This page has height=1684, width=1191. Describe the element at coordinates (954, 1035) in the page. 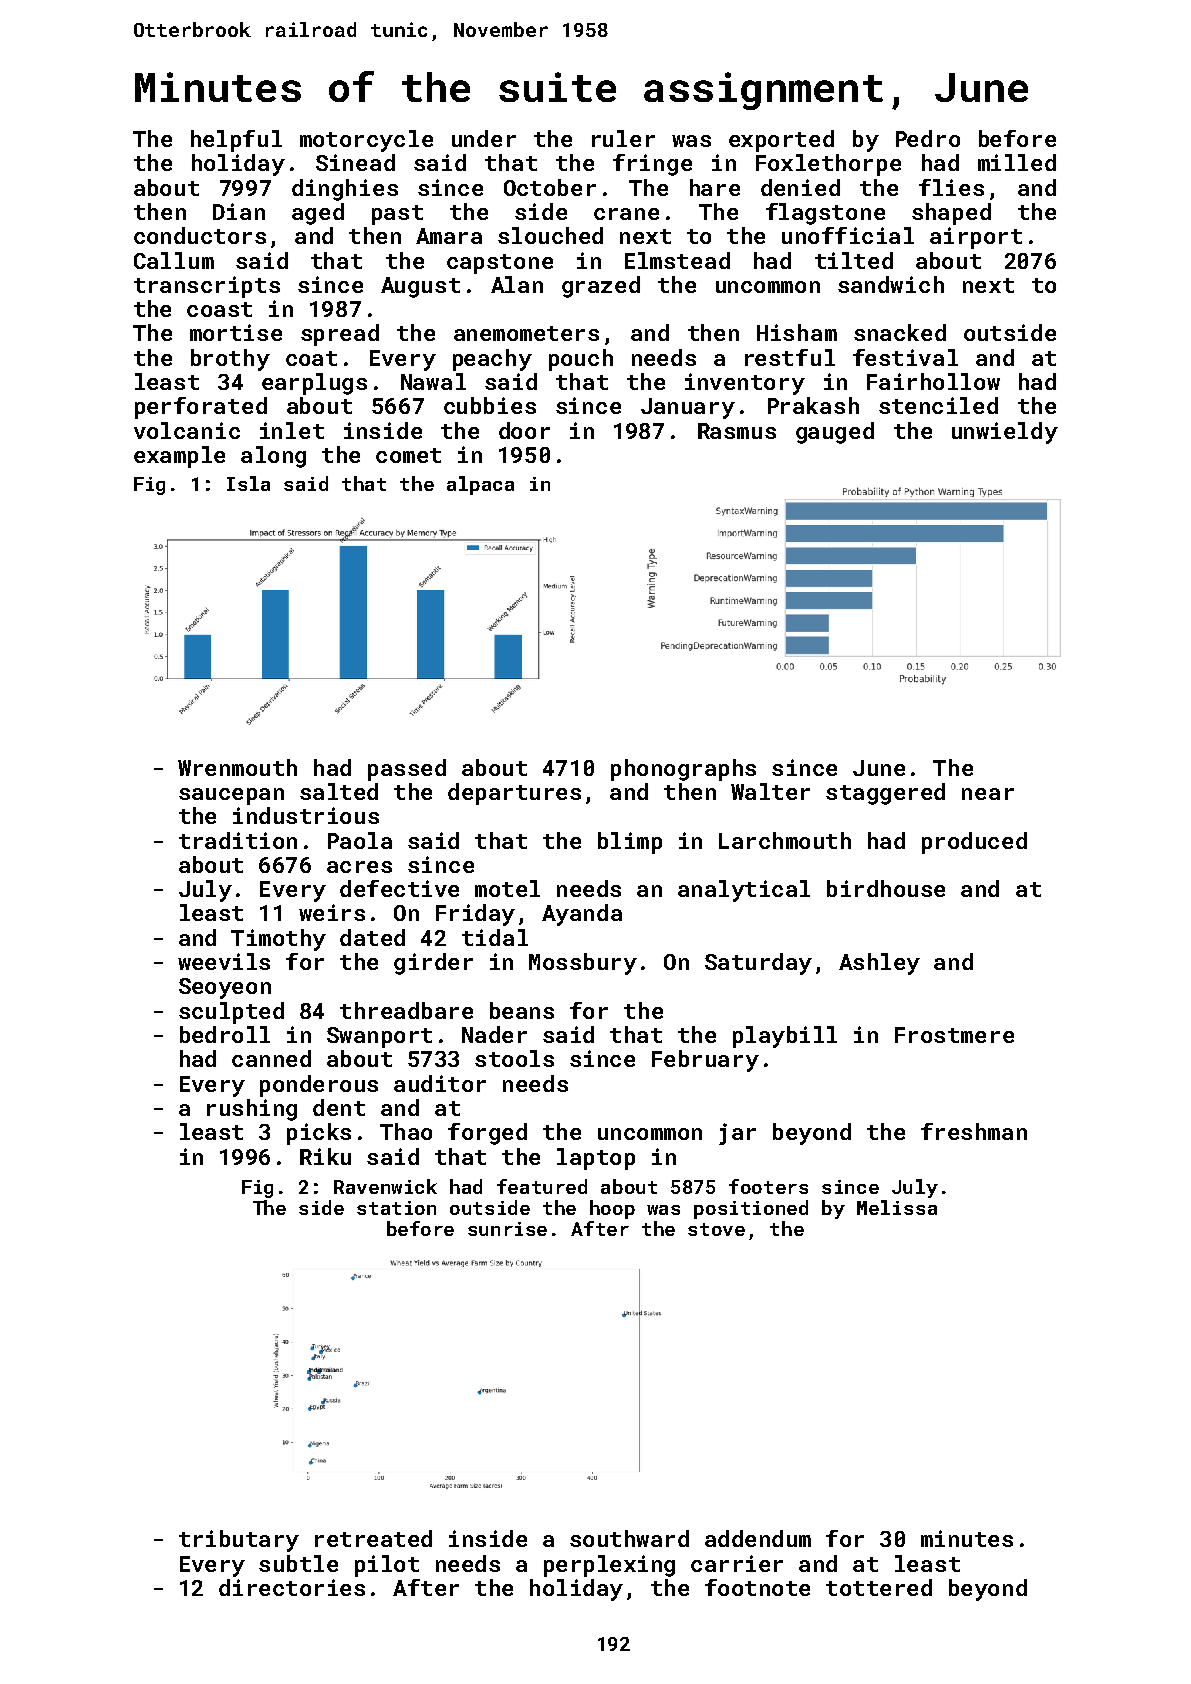

I see `Frostmere` at that location.
